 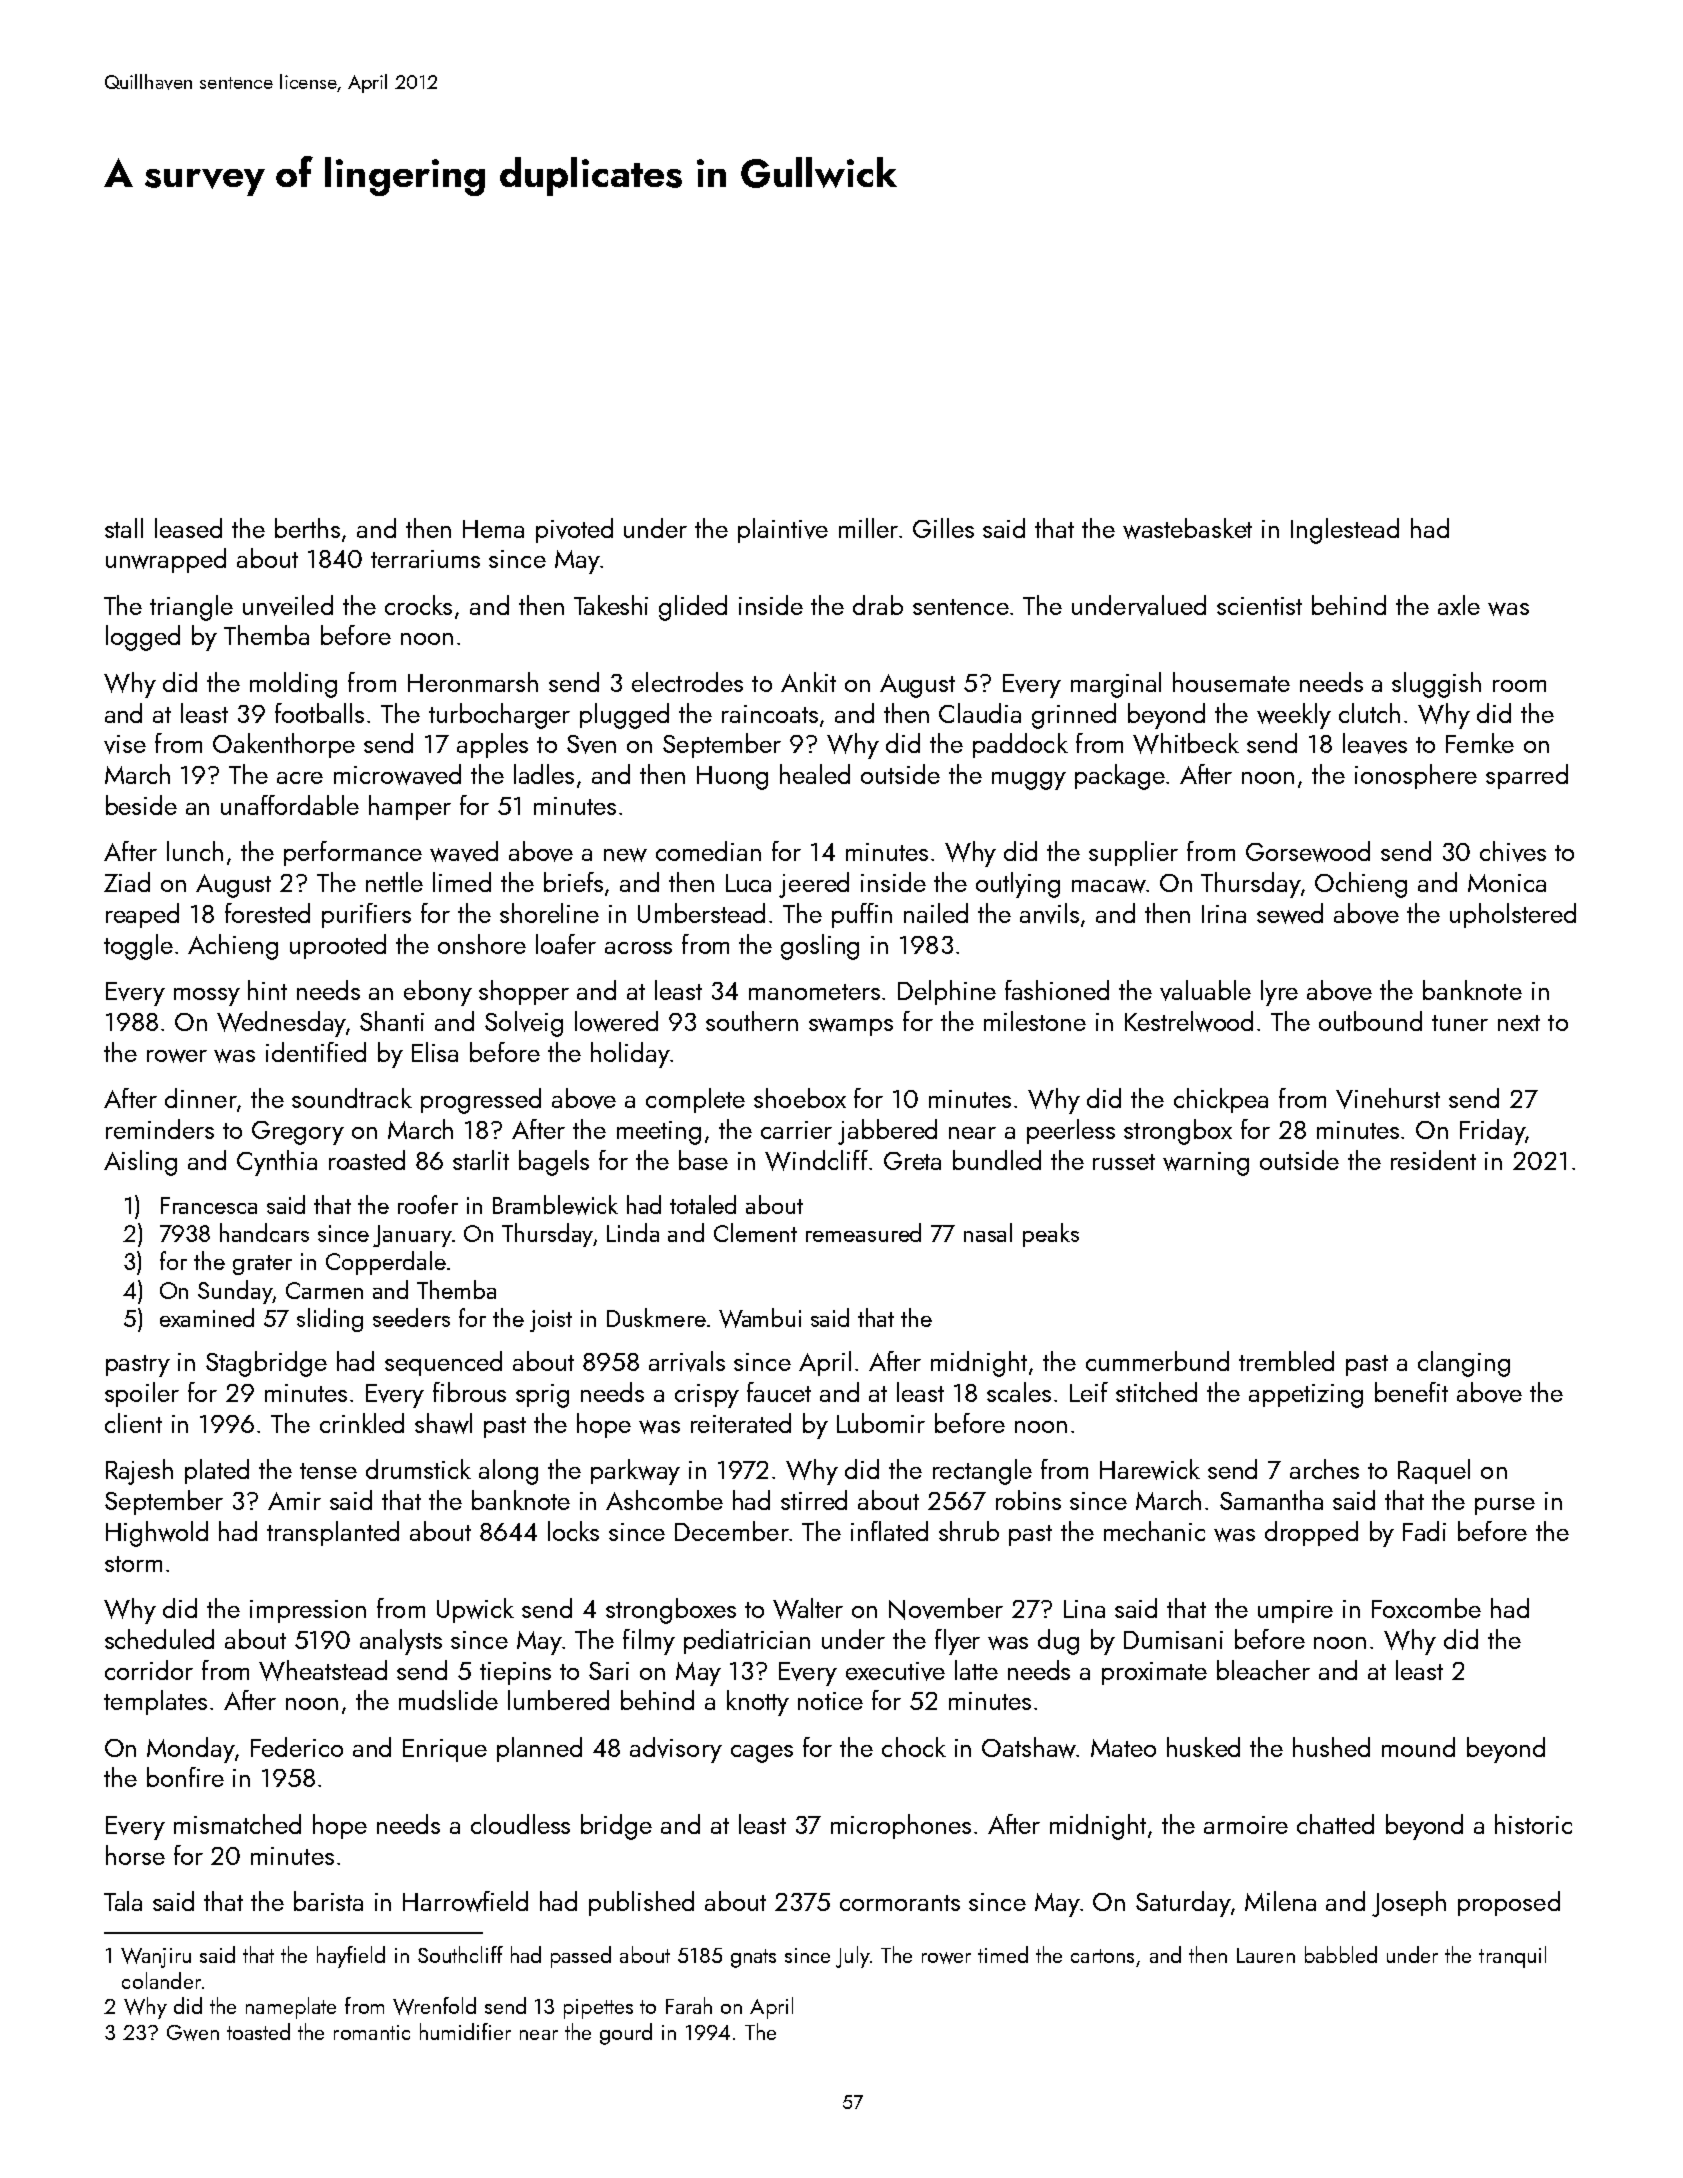 I want to click on December, so click(x=732, y=1531).
